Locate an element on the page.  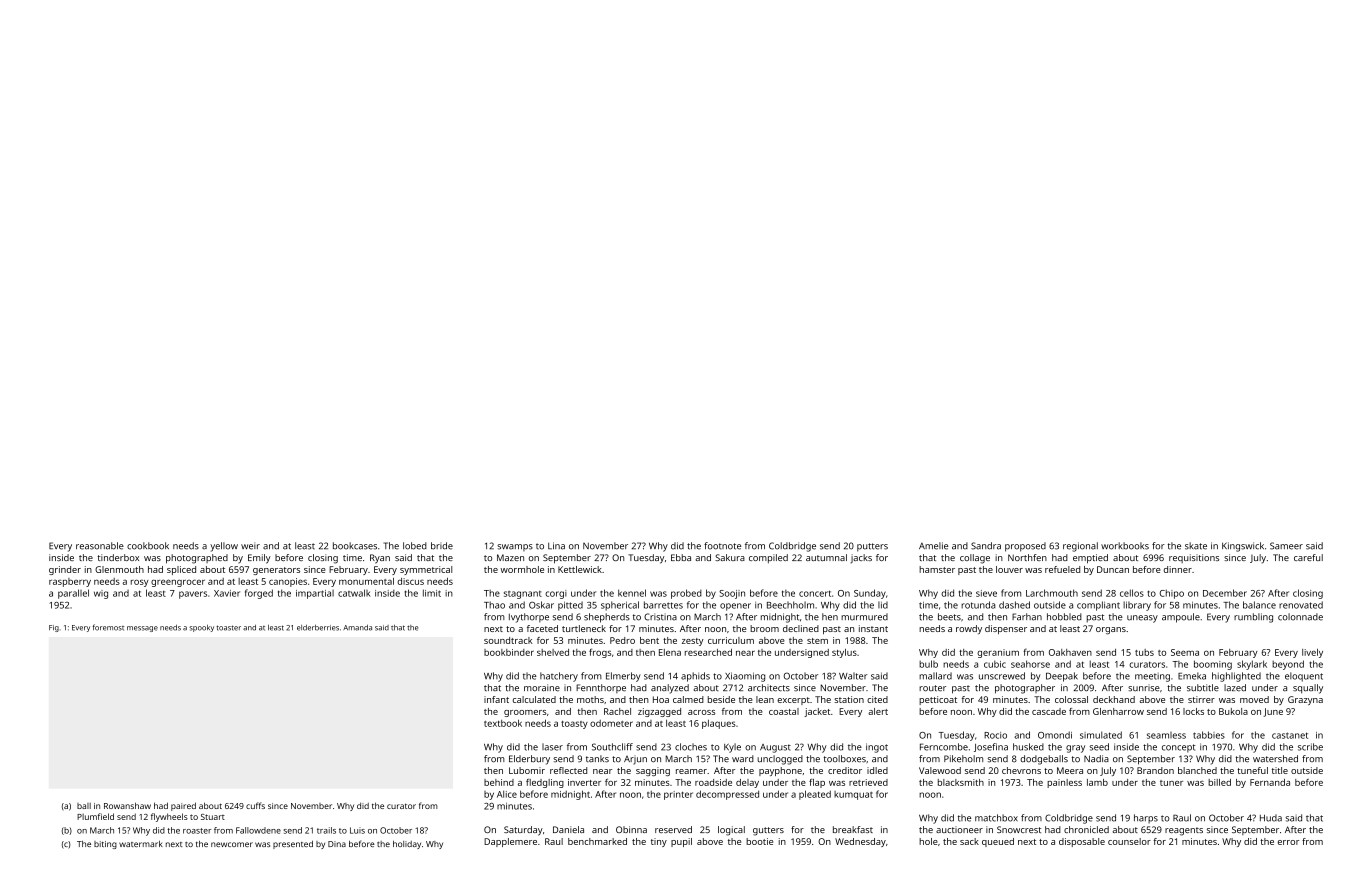
hamster is located at coordinates (937, 569).
